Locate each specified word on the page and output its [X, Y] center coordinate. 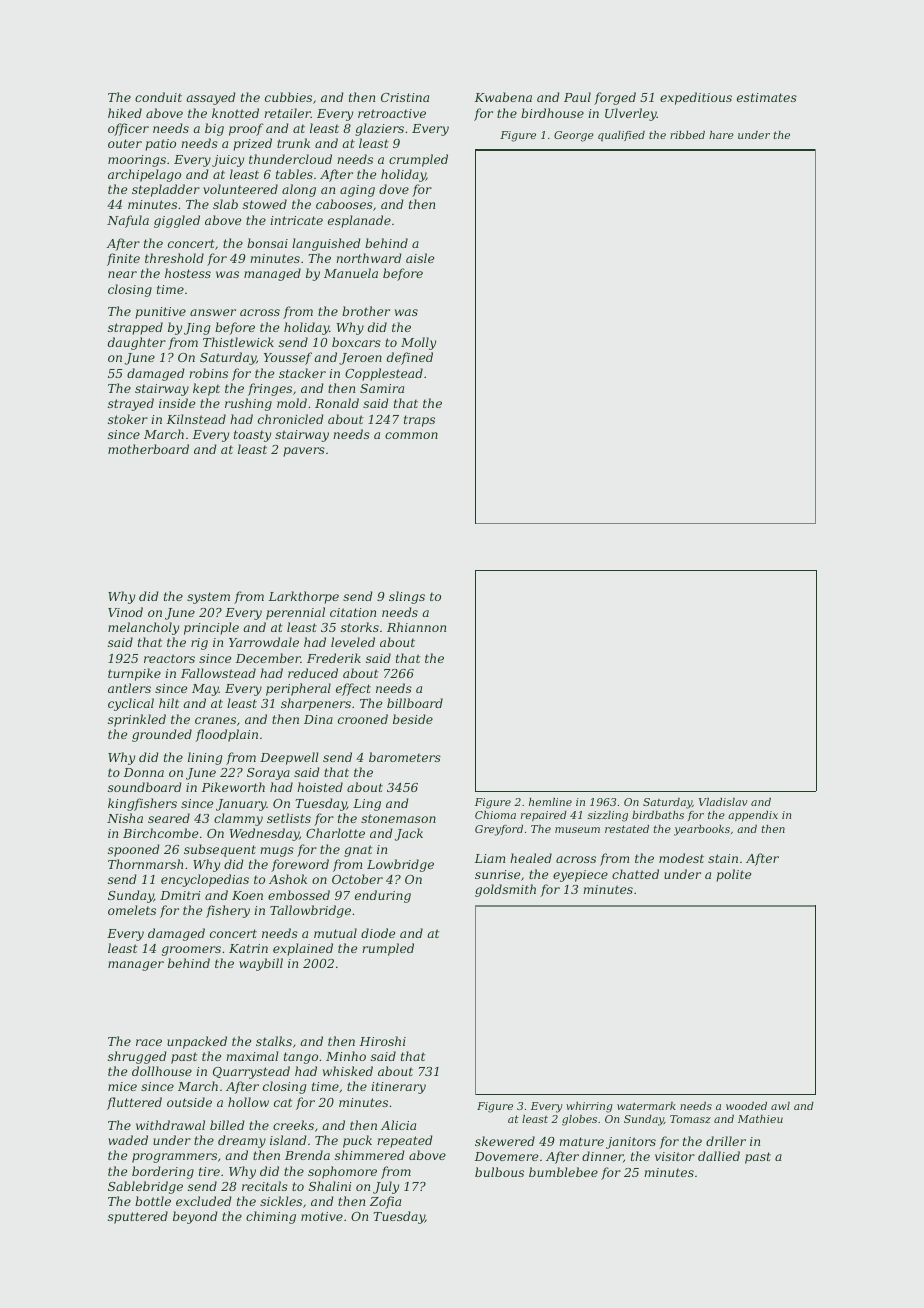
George [574, 136]
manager [136, 966]
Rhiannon [416, 627]
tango [301, 1058]
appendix [753, 816]
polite [733, 875]
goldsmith [505, 890]
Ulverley [631, 114]
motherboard [148, 449]
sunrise [497, 874]
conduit [158, 97]
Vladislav [723, 802]
